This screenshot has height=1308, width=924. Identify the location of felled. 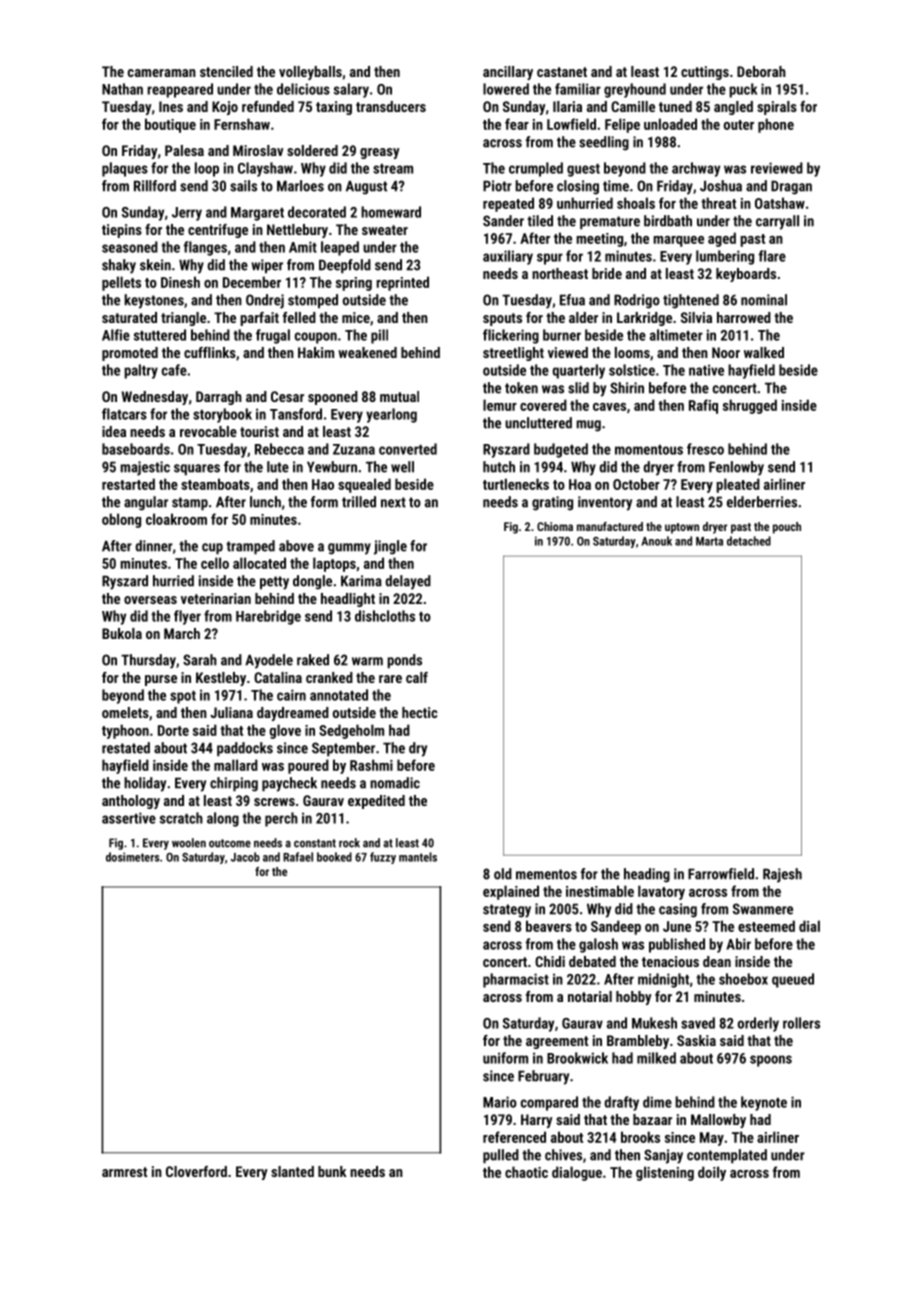
(299, 317).
